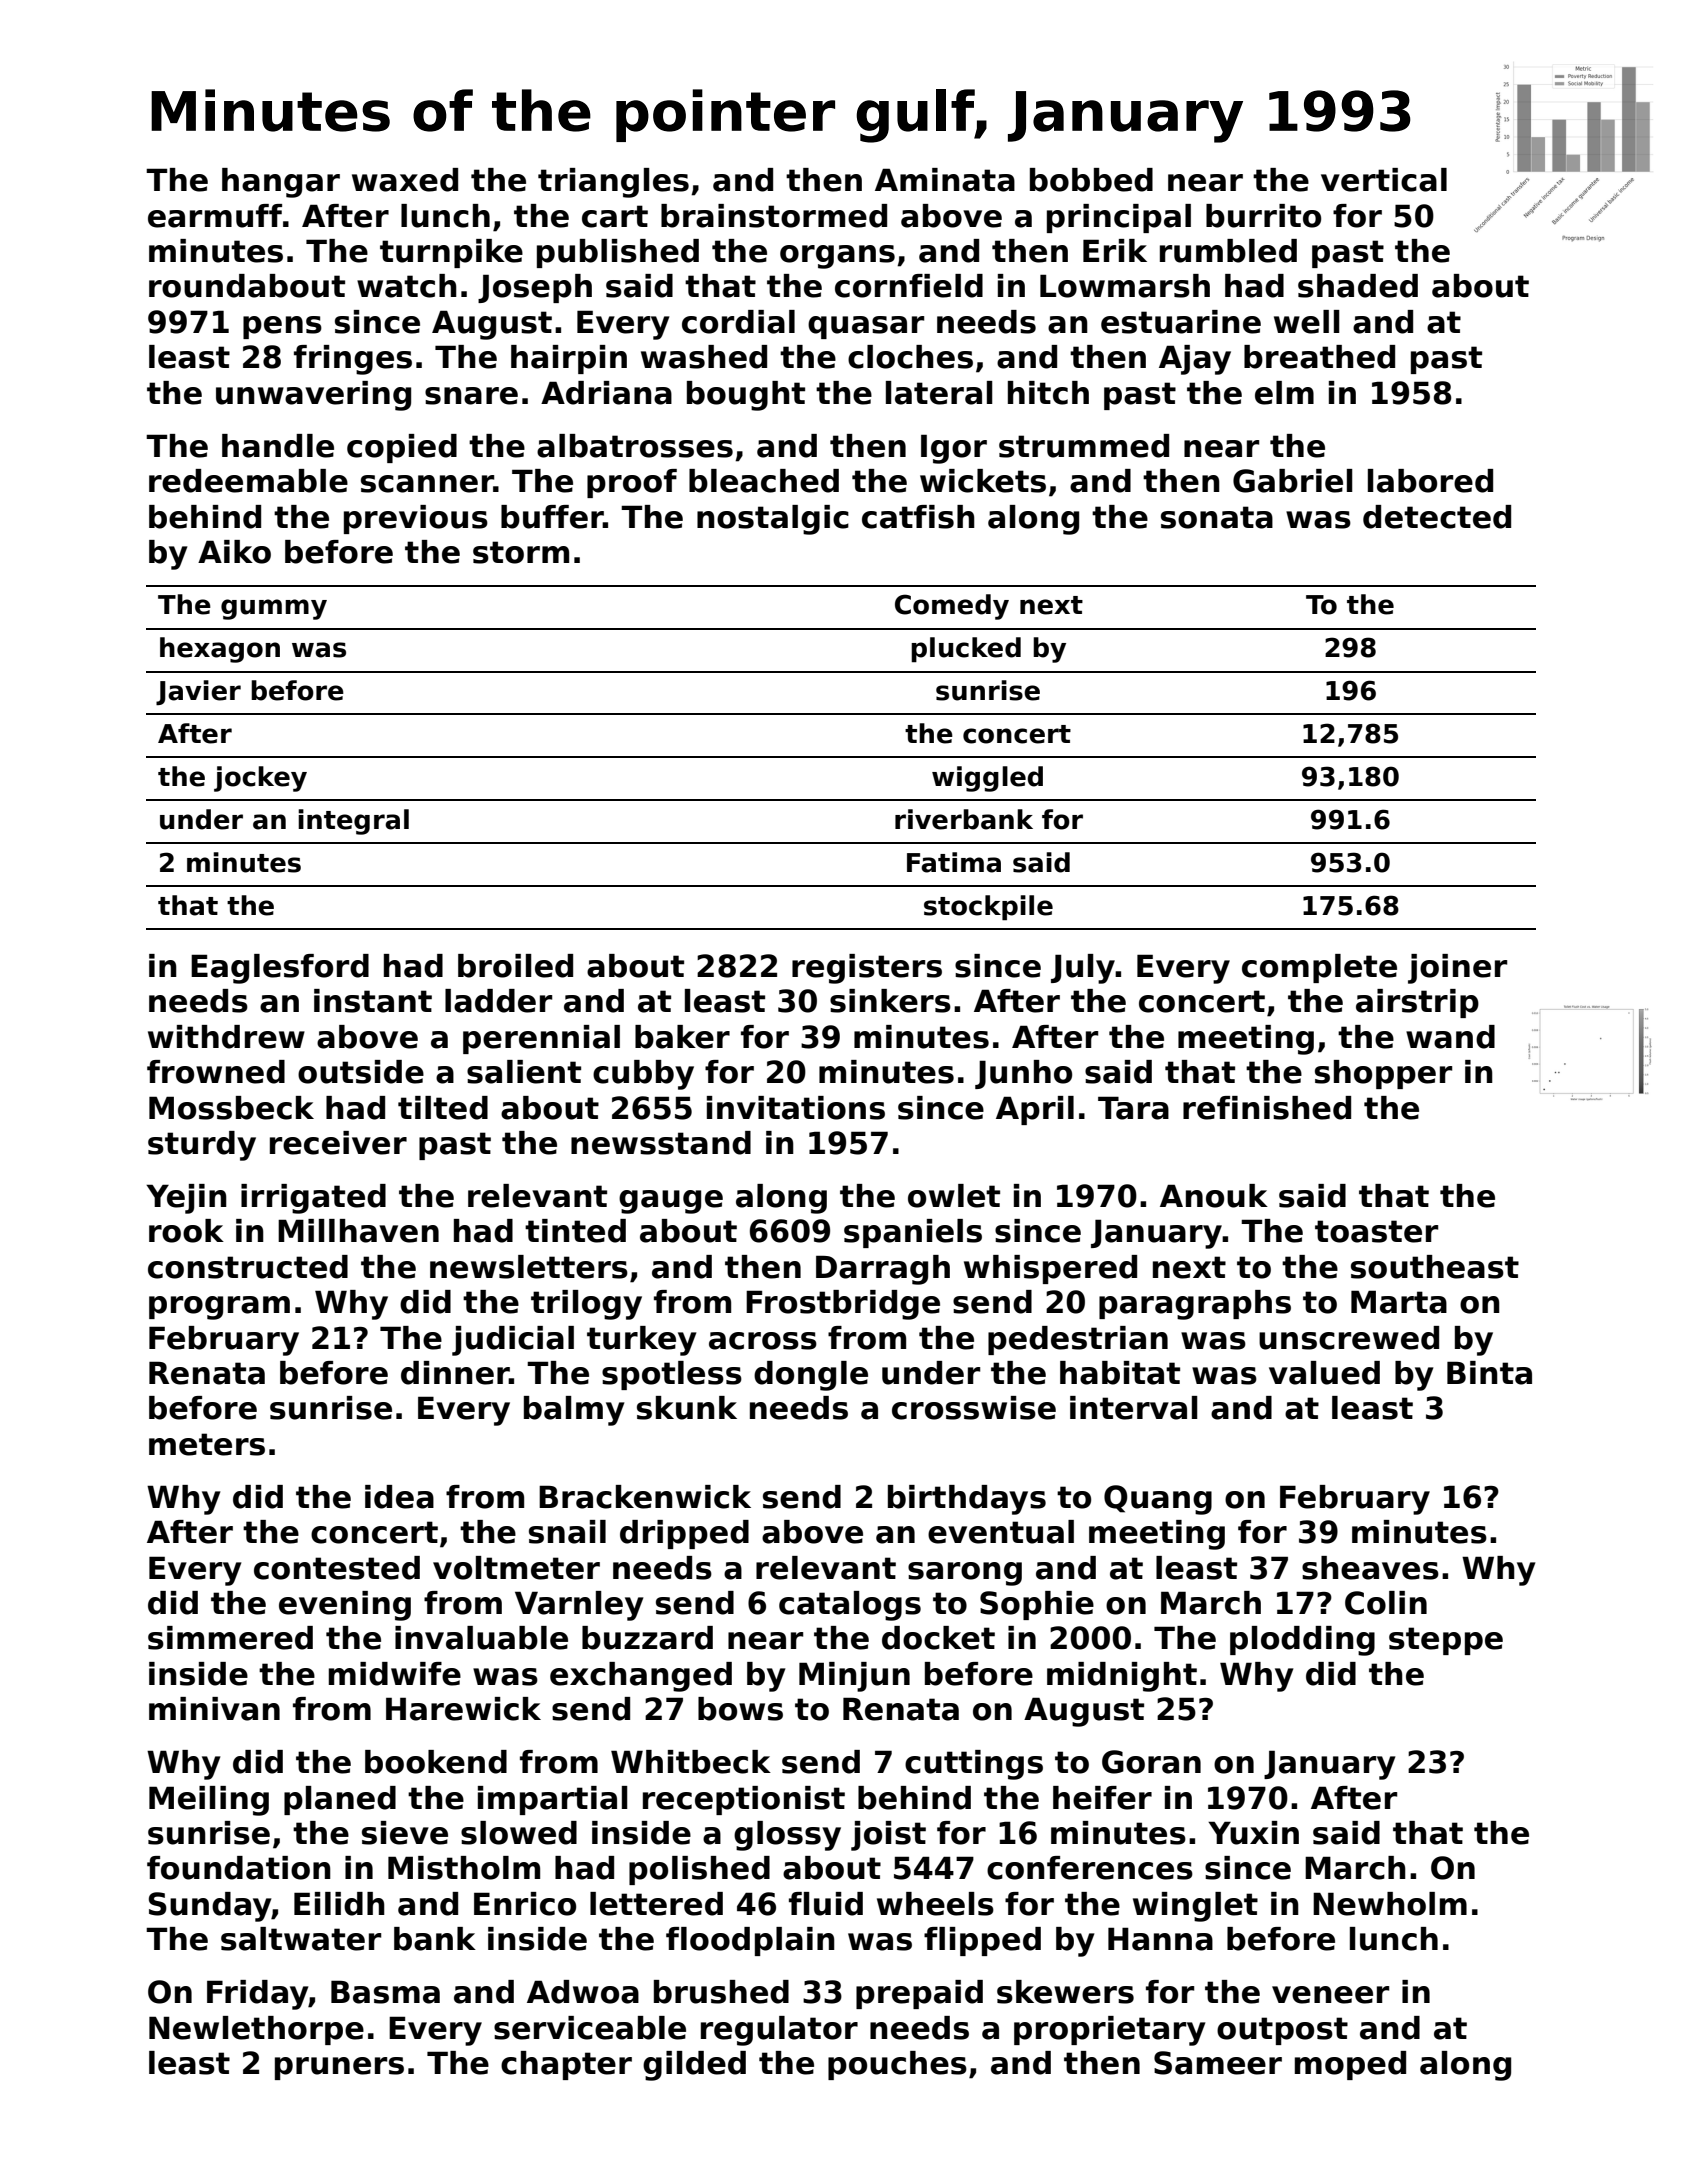  I want to click on registers, so click(867, 969).
